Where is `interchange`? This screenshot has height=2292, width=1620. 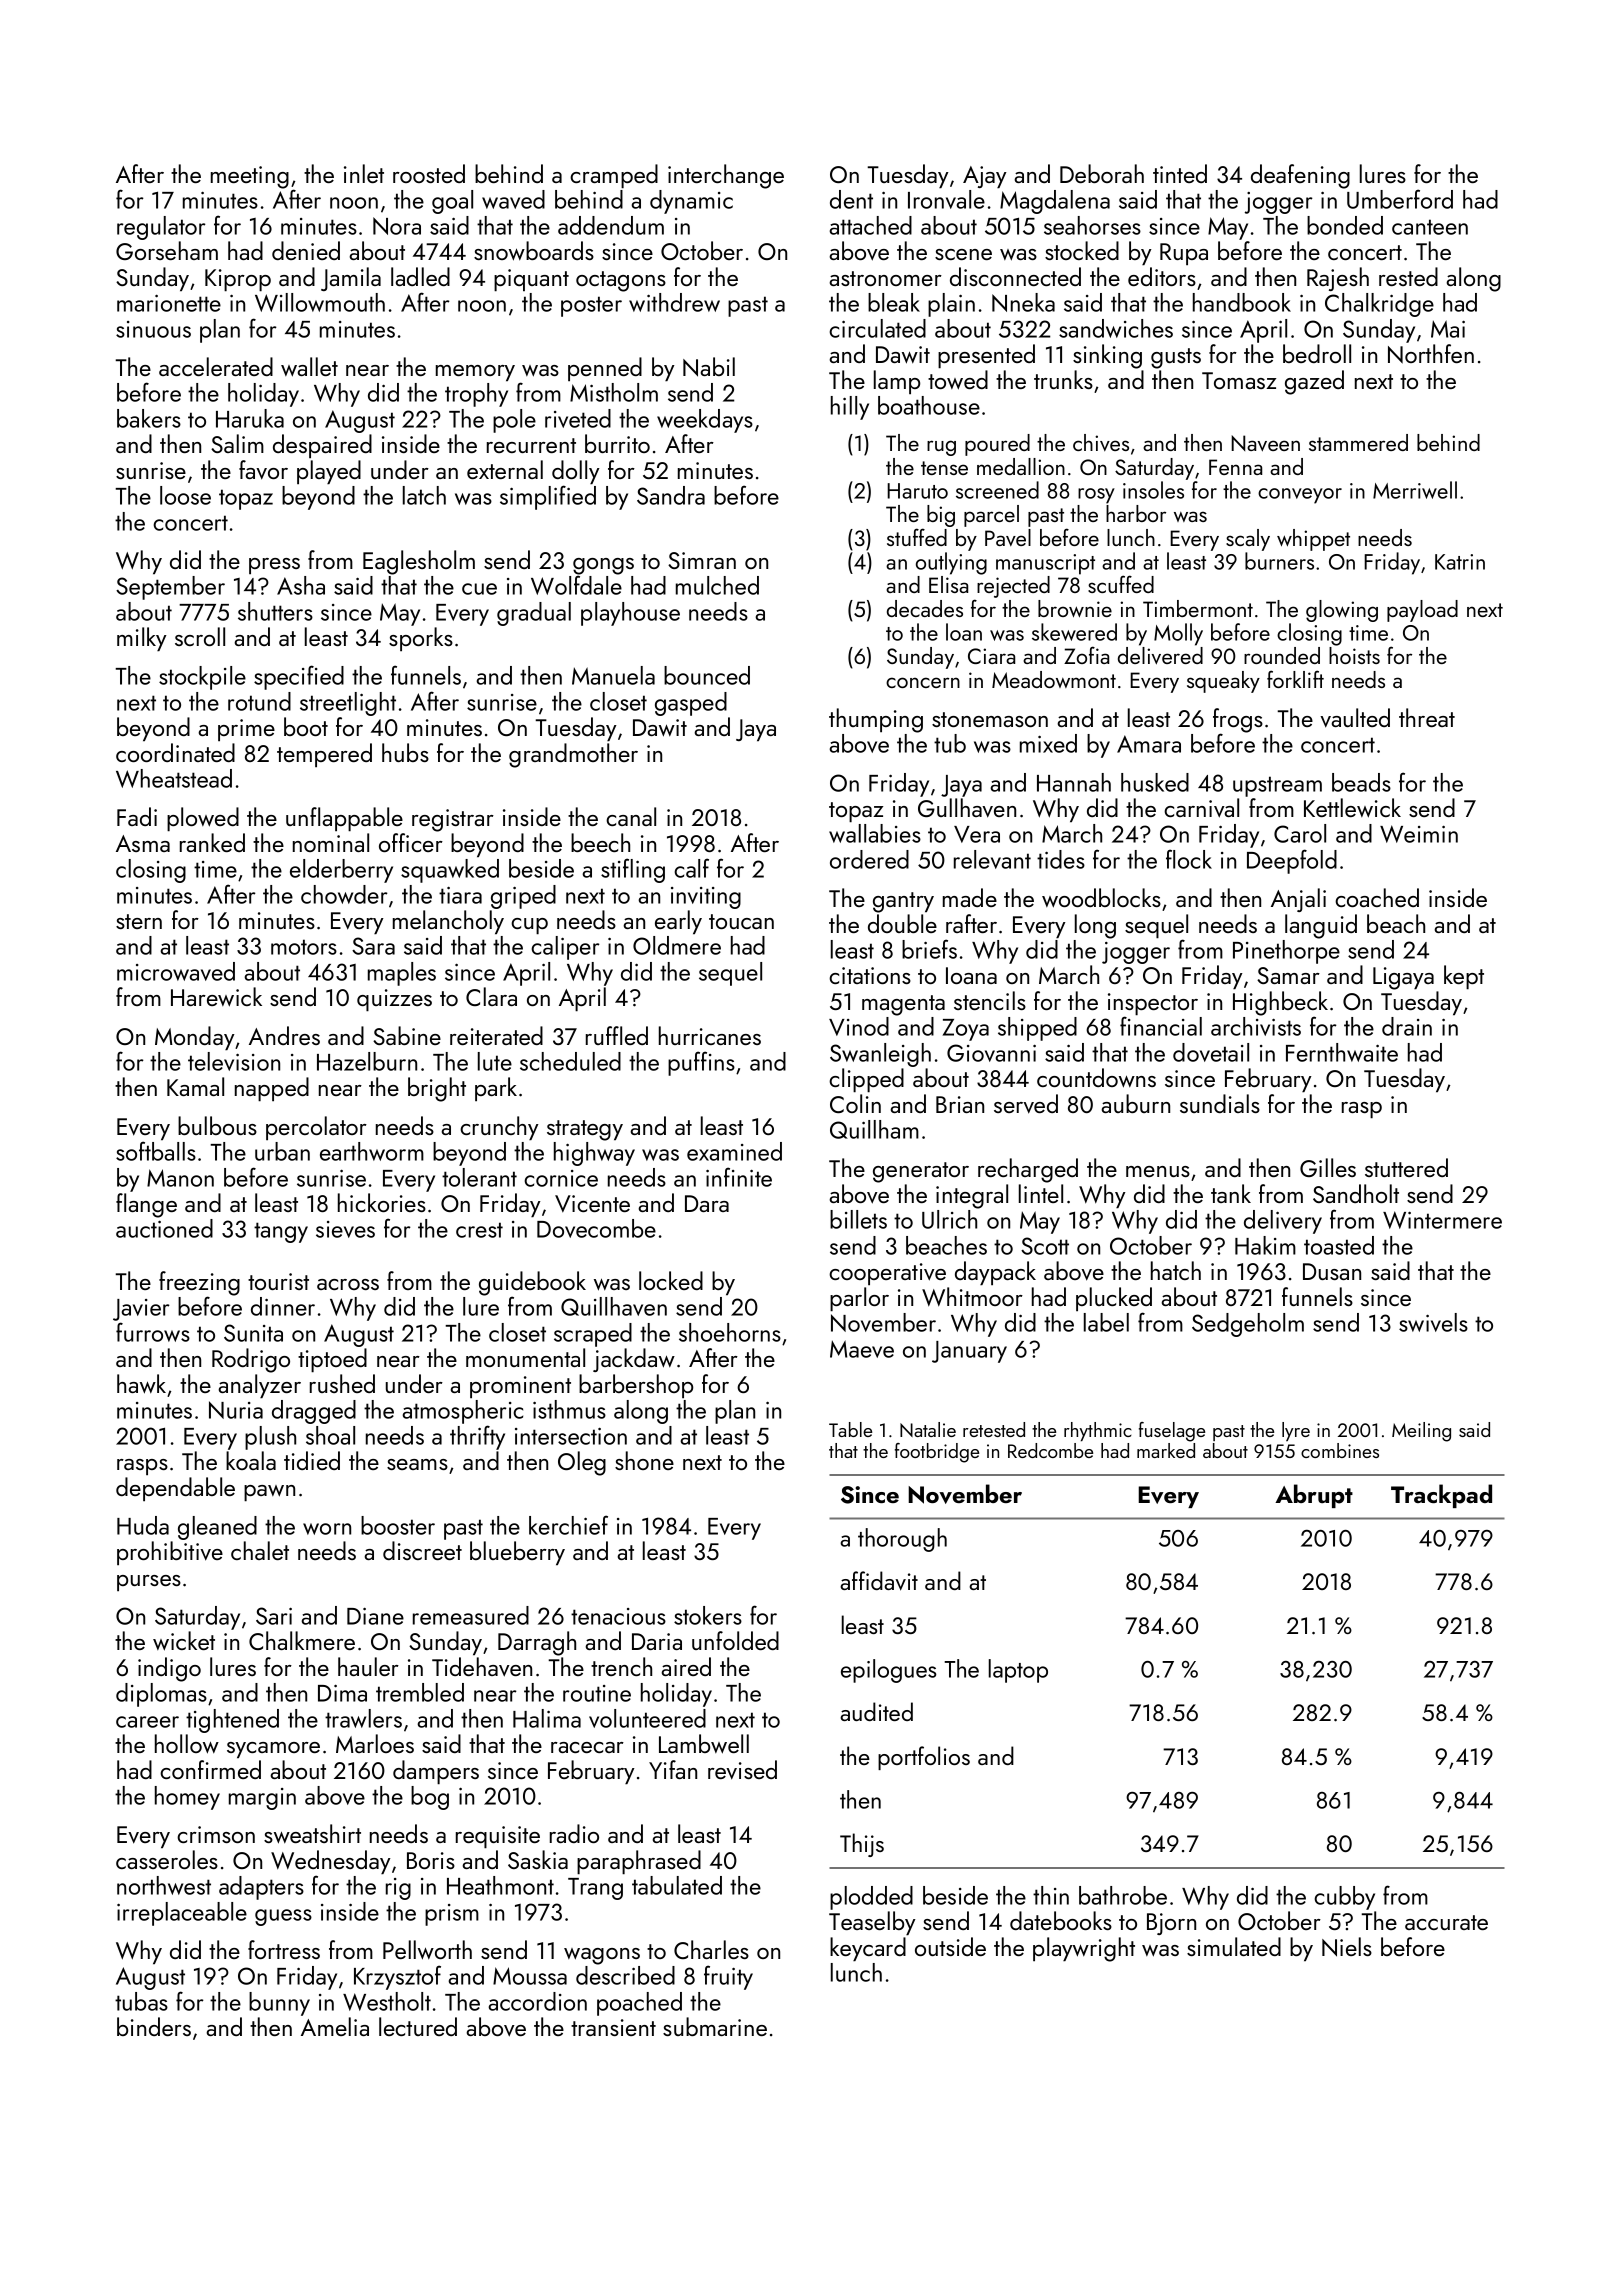
interchange is located at coordinates (726, 176).
